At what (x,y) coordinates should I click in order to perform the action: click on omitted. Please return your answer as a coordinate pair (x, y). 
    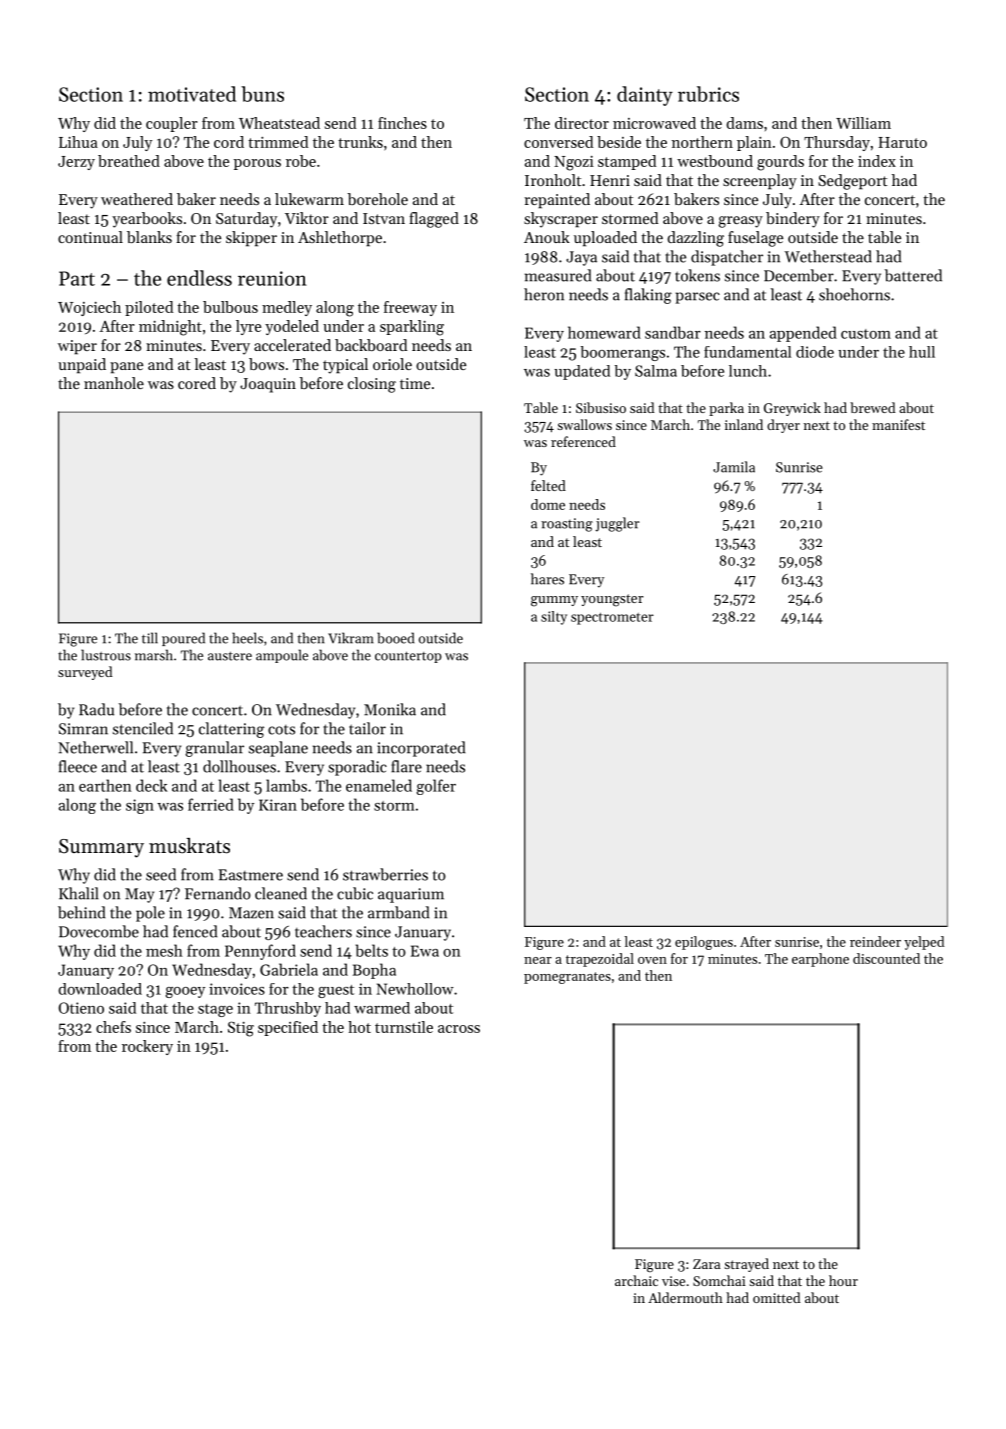
    Looking at the image, I should click on (776, 1297).
